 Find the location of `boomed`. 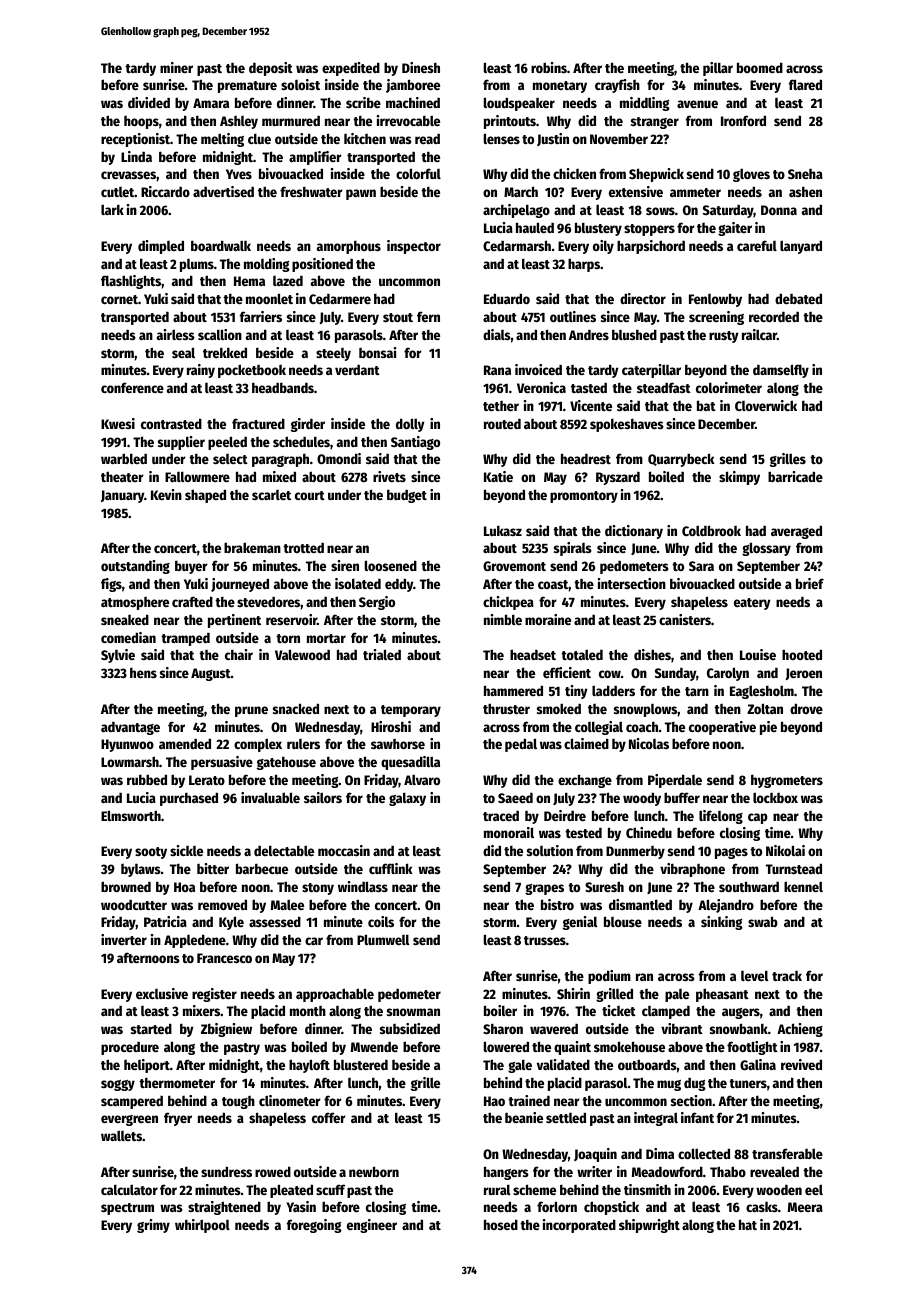

boomed is located at coordinates (760, 67).
